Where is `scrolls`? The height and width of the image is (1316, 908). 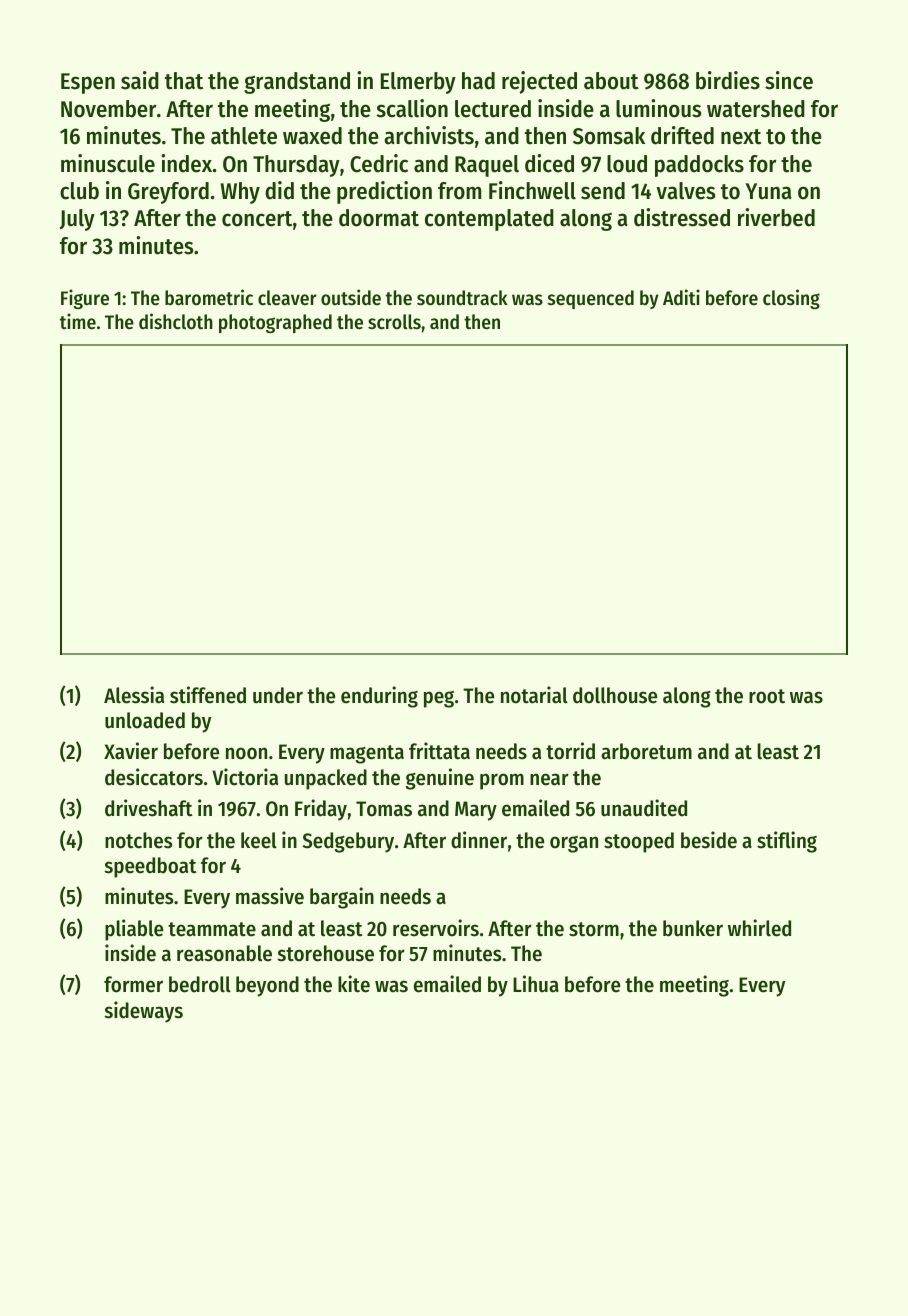
scrolls is located at coordinates (394, 322).
